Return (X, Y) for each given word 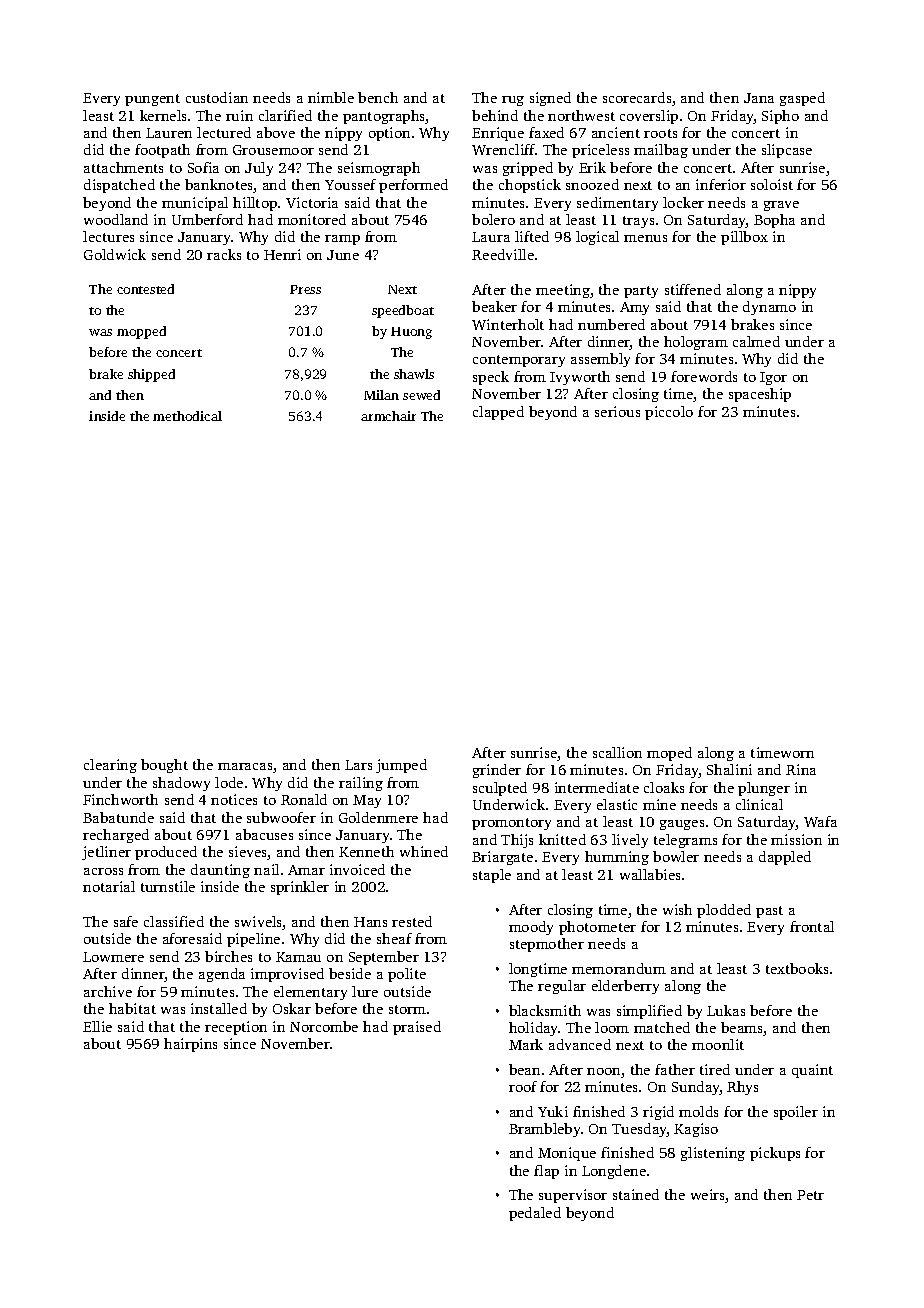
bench (378, 97)
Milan (381, 395)
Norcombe (324, 1026)
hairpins (190, 1045)
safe (126, 921)
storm (407, 1009)
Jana (759, 98)
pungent (152, 100)
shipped (151, 375)
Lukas (726, 1010)
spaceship (760, 395)
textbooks (797, 968)
